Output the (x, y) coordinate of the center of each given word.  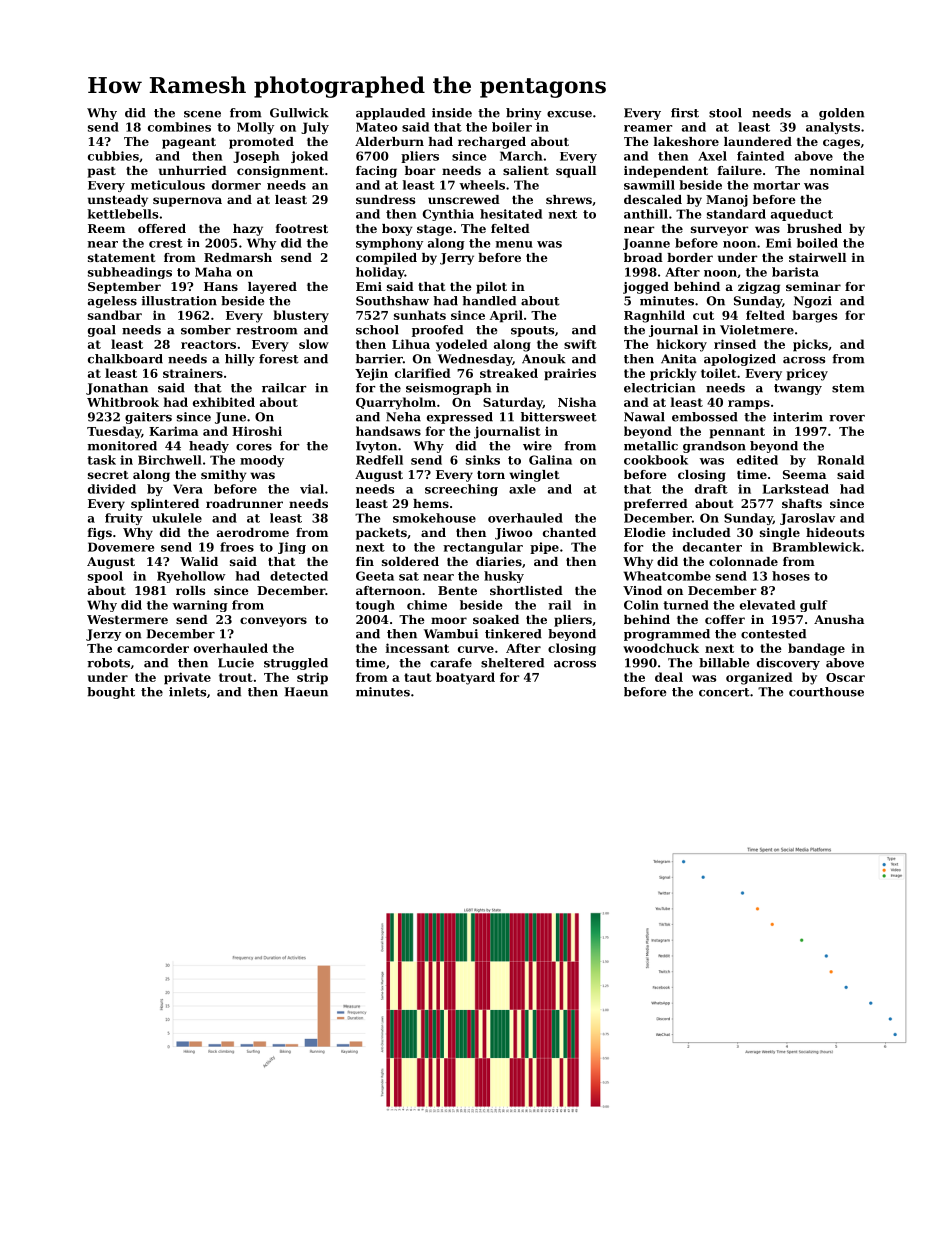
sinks (483, 460)
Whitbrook (123, 402)
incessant (417, 648)
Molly (255, 128)
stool (725, 113)
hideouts (835, 532)
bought (111, 693)
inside (452, 113)
